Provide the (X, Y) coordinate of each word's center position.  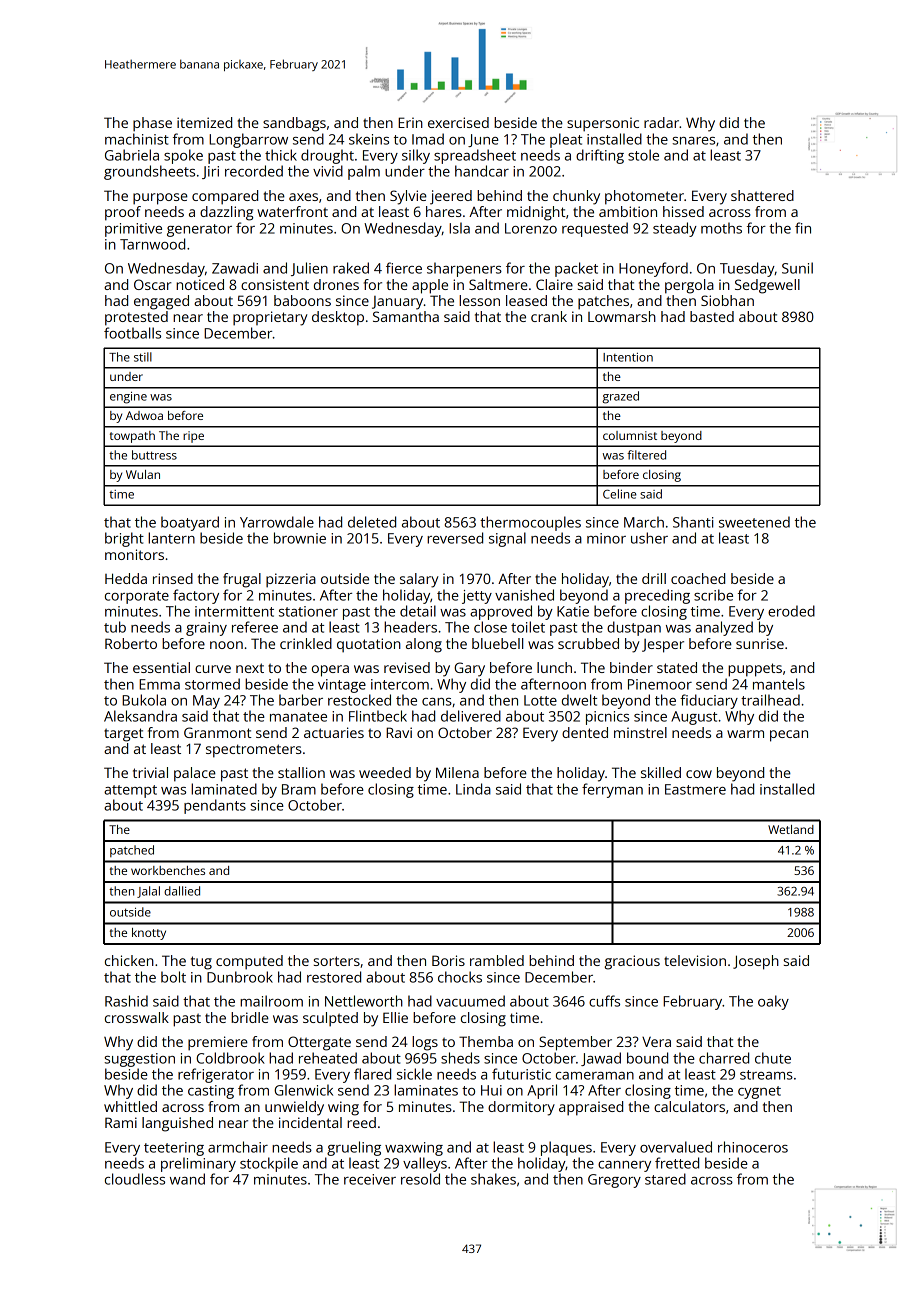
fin (803, 228)
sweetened (754, 522)
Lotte (540, 700)
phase (152, 124)
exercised (458, 122)
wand (187, 1179)
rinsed (173, 578)
